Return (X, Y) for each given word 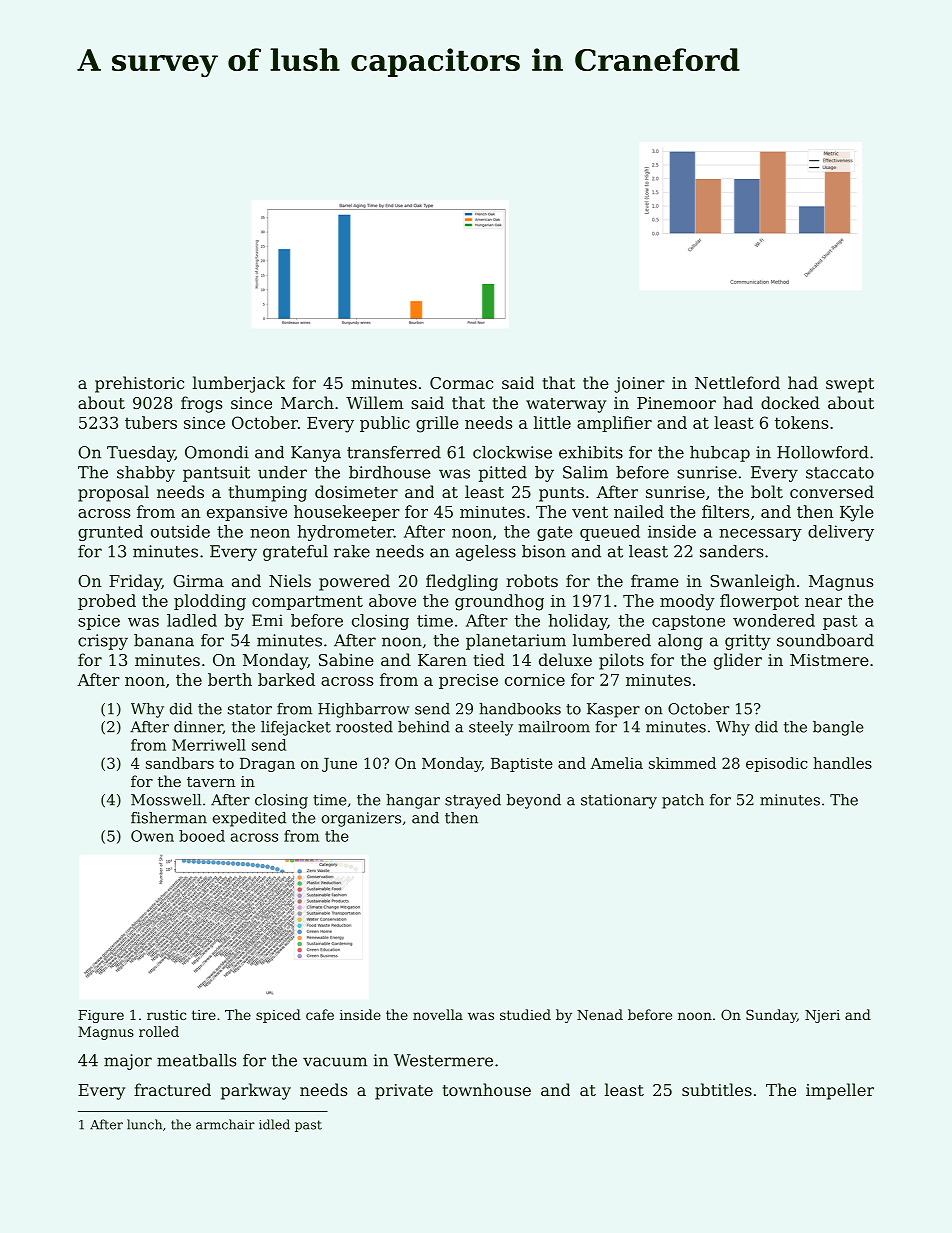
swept (850, 385)
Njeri (822, 1016)
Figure (101, 1016)
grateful (295, 553)
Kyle (856, 513)
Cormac (461, 383)
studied (525, 1014)
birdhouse (390, 472)
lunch (144, 1124)
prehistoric (139, 384)
